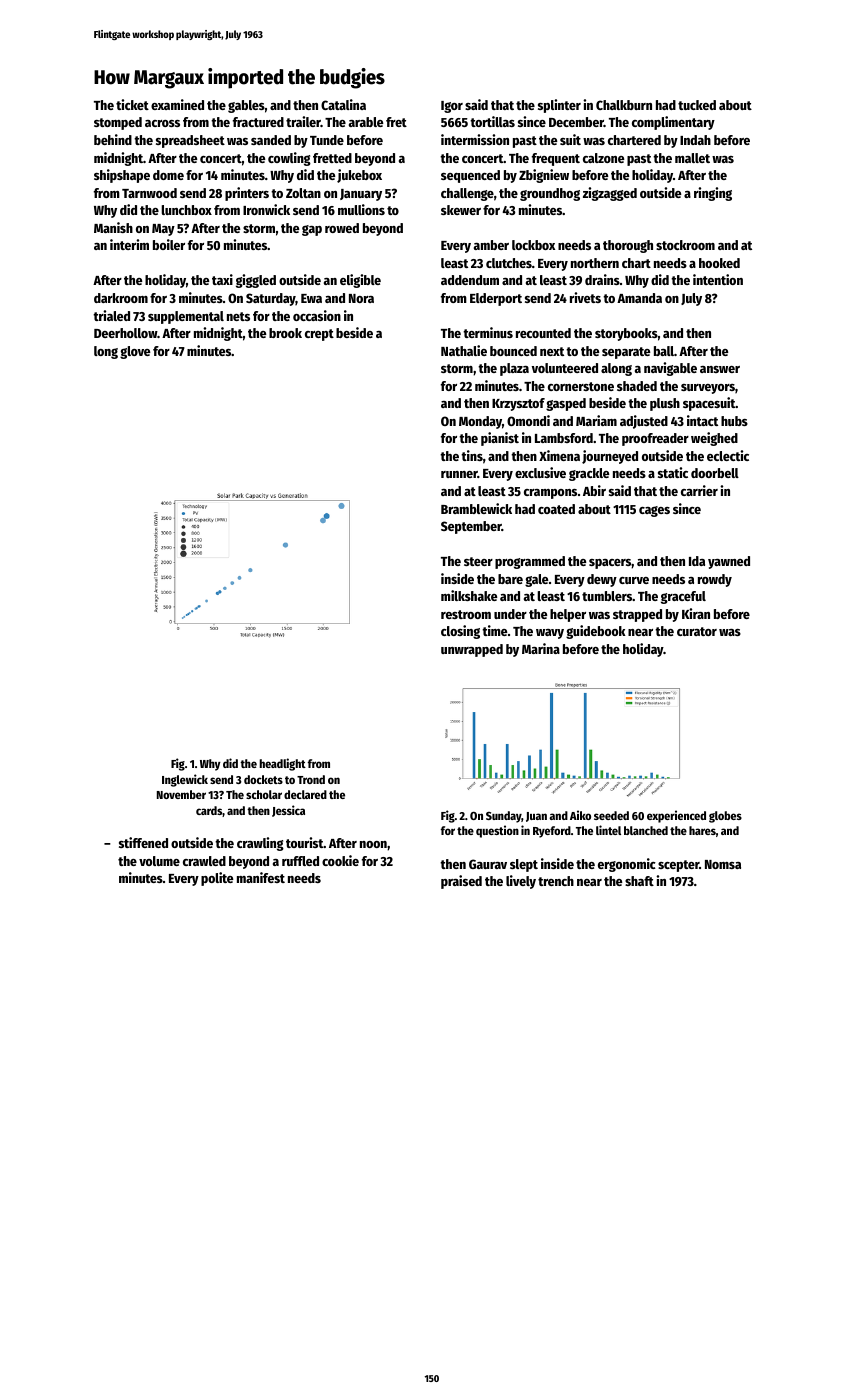 The height and width of the screenshot is (1400, 849). What do you see at coordinates (190, 141) in the screenshot?
I see `spreadsheet` at bounding box center [190, 141].
